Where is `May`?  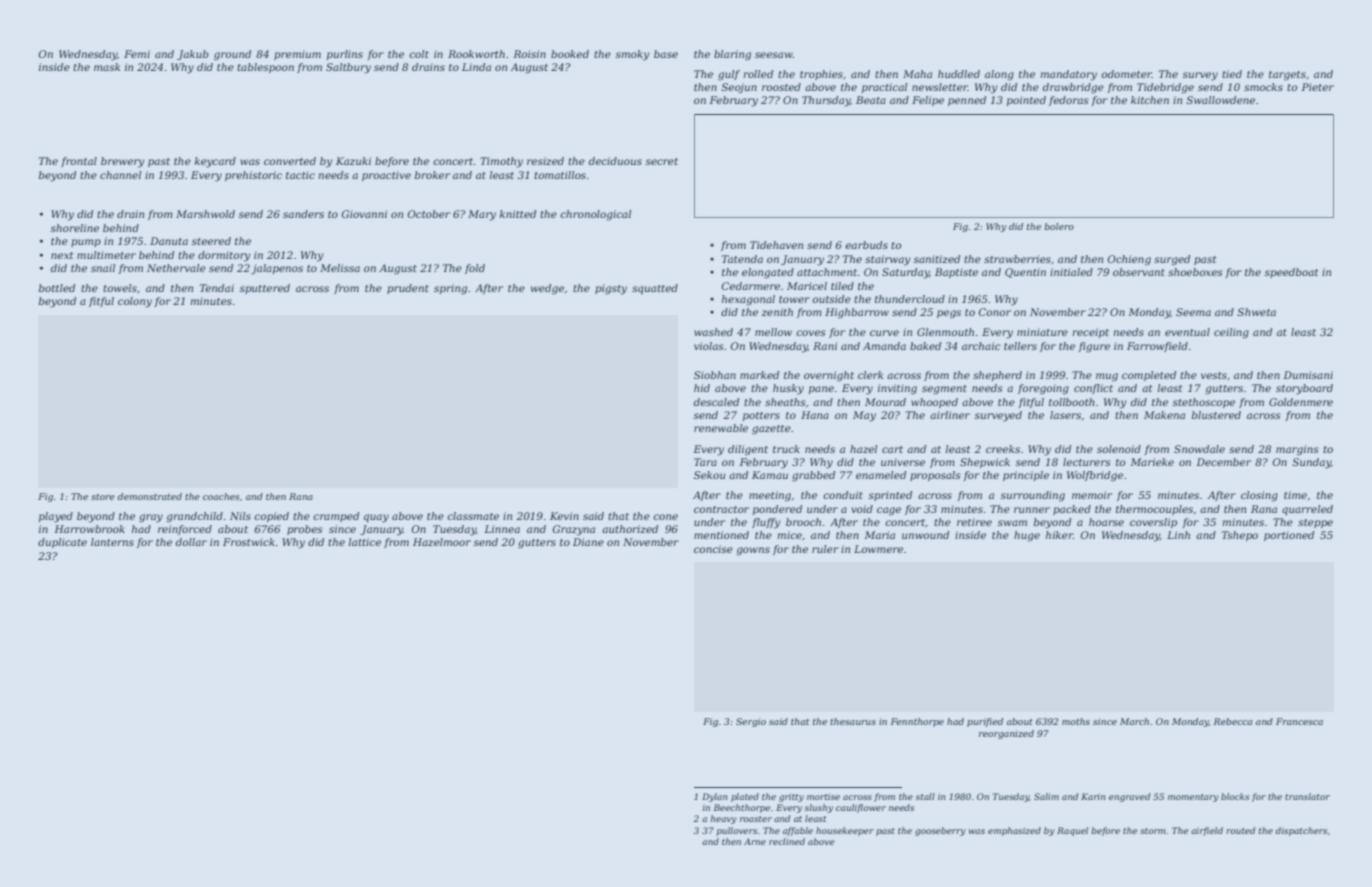
May is located at coordinates (864, 416).
